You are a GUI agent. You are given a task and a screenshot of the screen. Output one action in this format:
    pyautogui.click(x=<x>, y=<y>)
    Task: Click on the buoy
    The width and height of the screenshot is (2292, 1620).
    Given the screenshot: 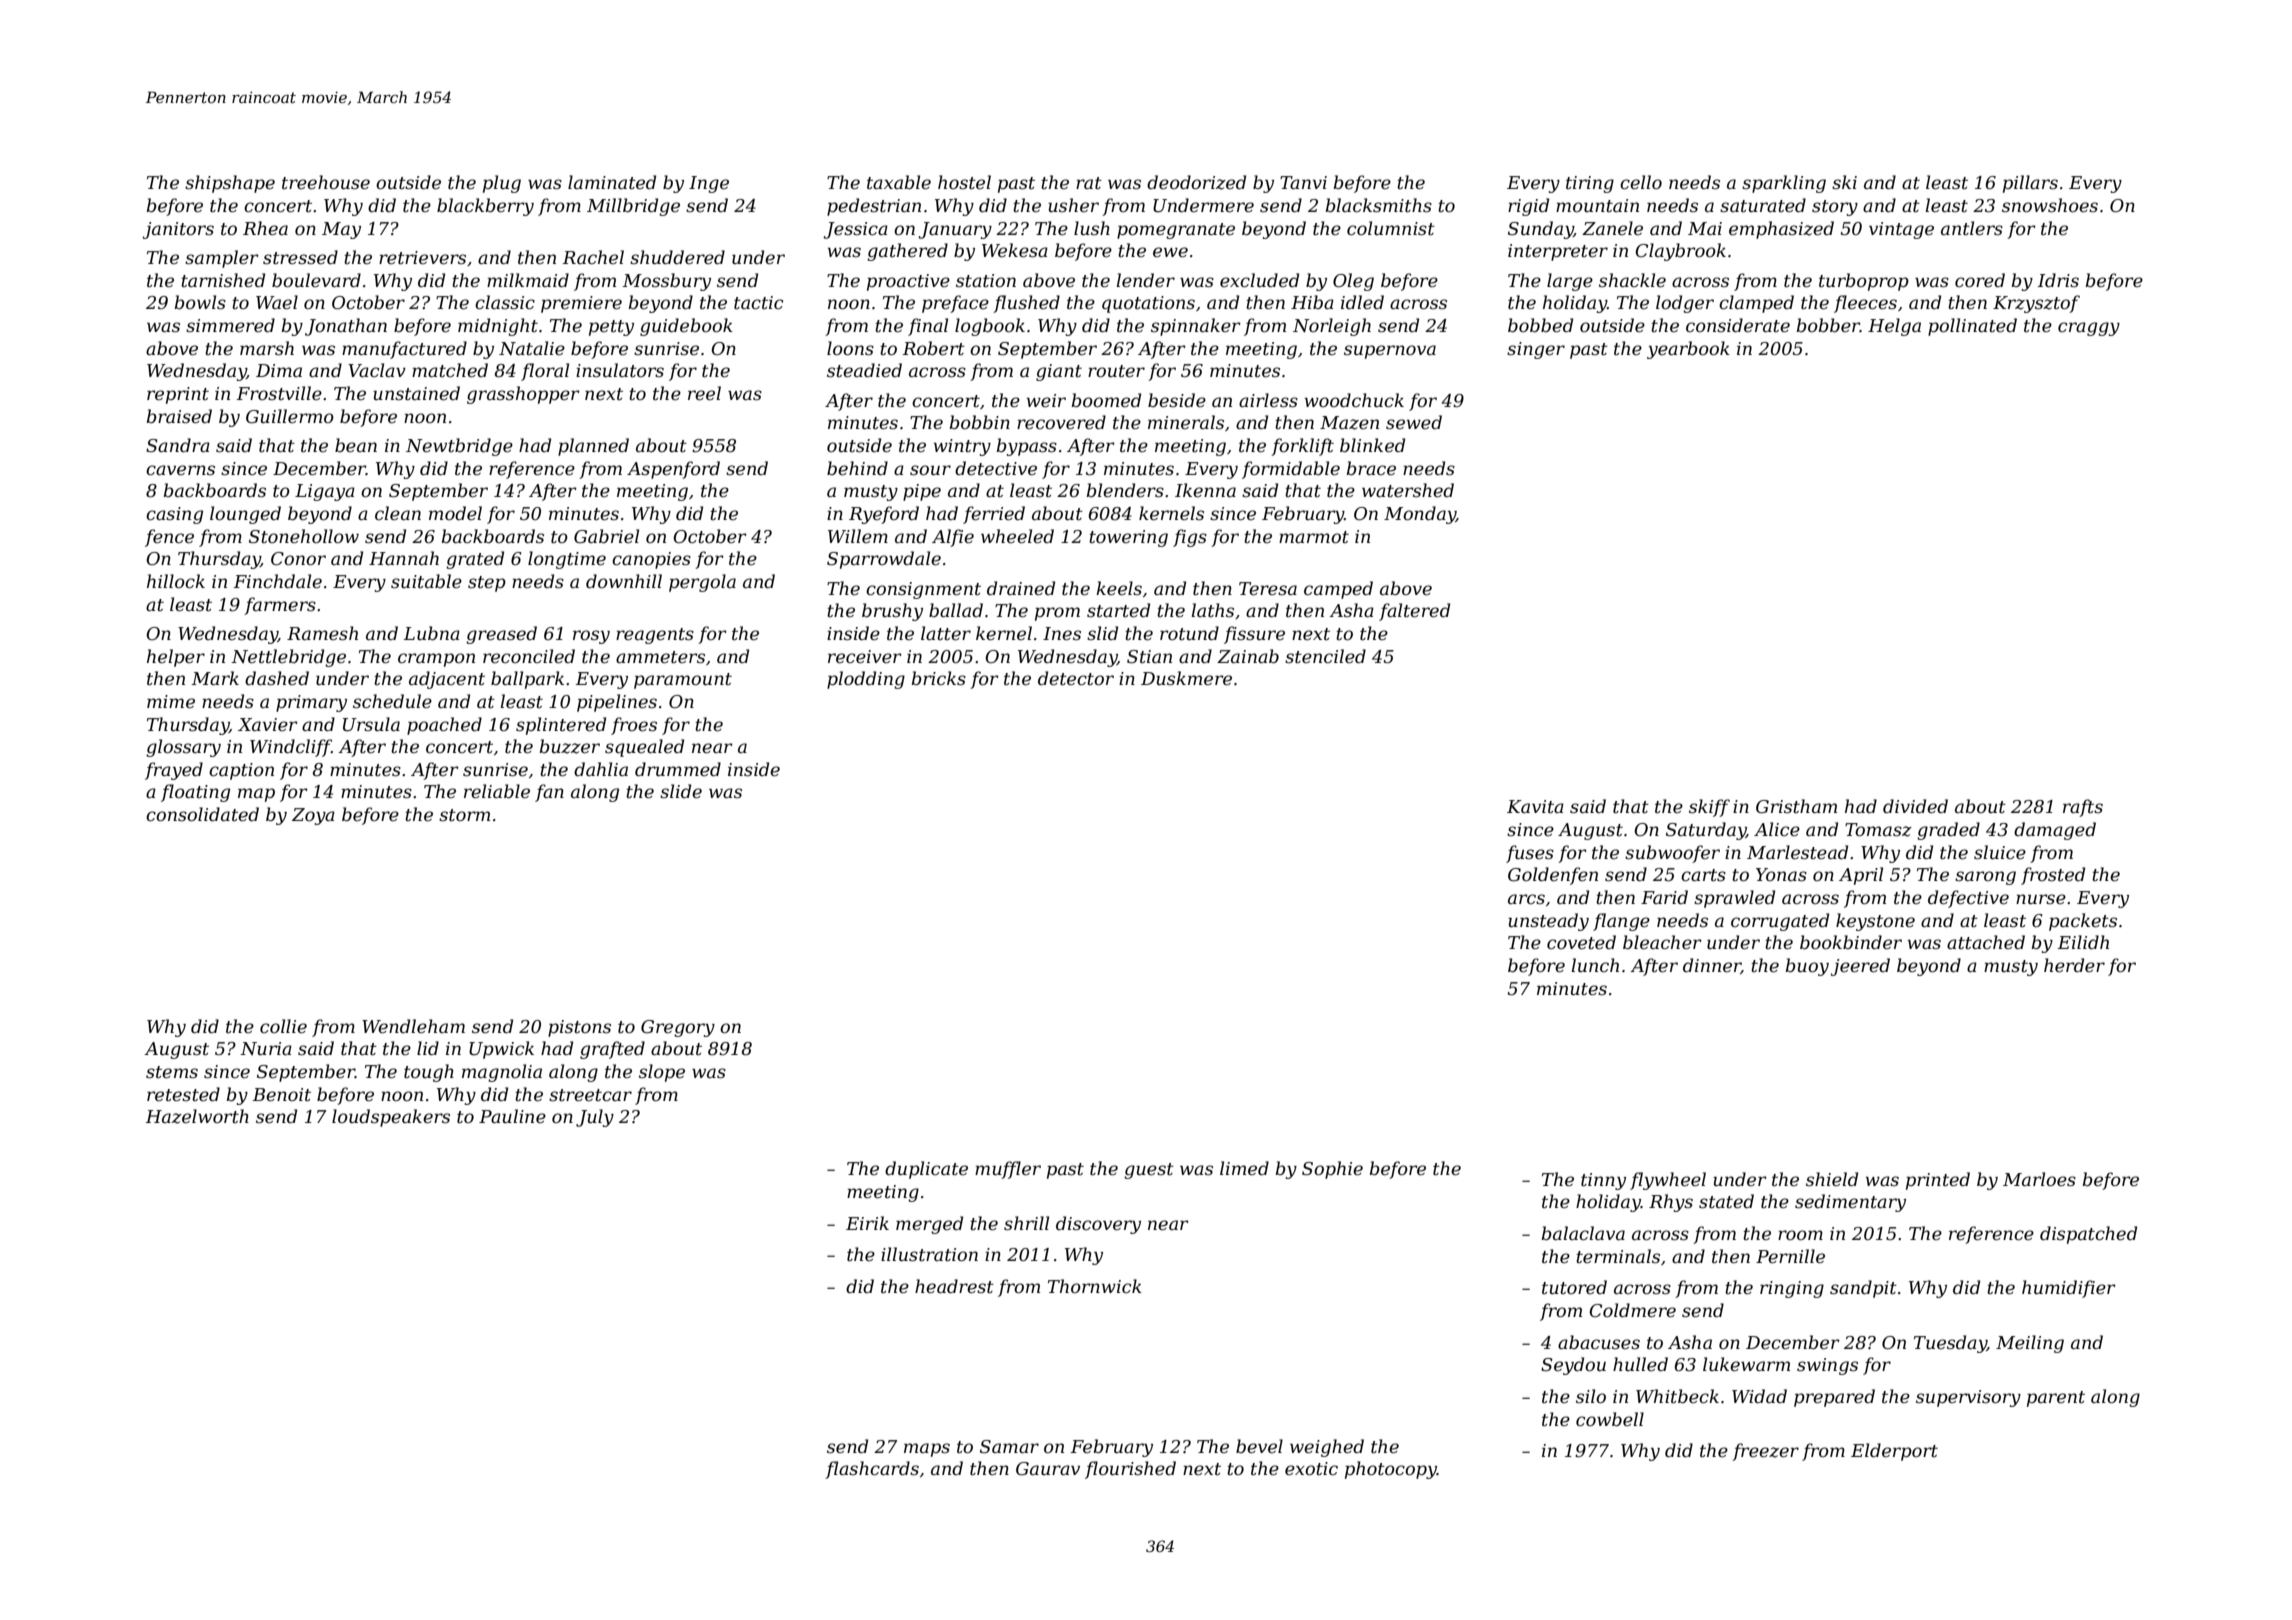 What is the action you would take?
    pyautogui.click(x=1807, y=967)
